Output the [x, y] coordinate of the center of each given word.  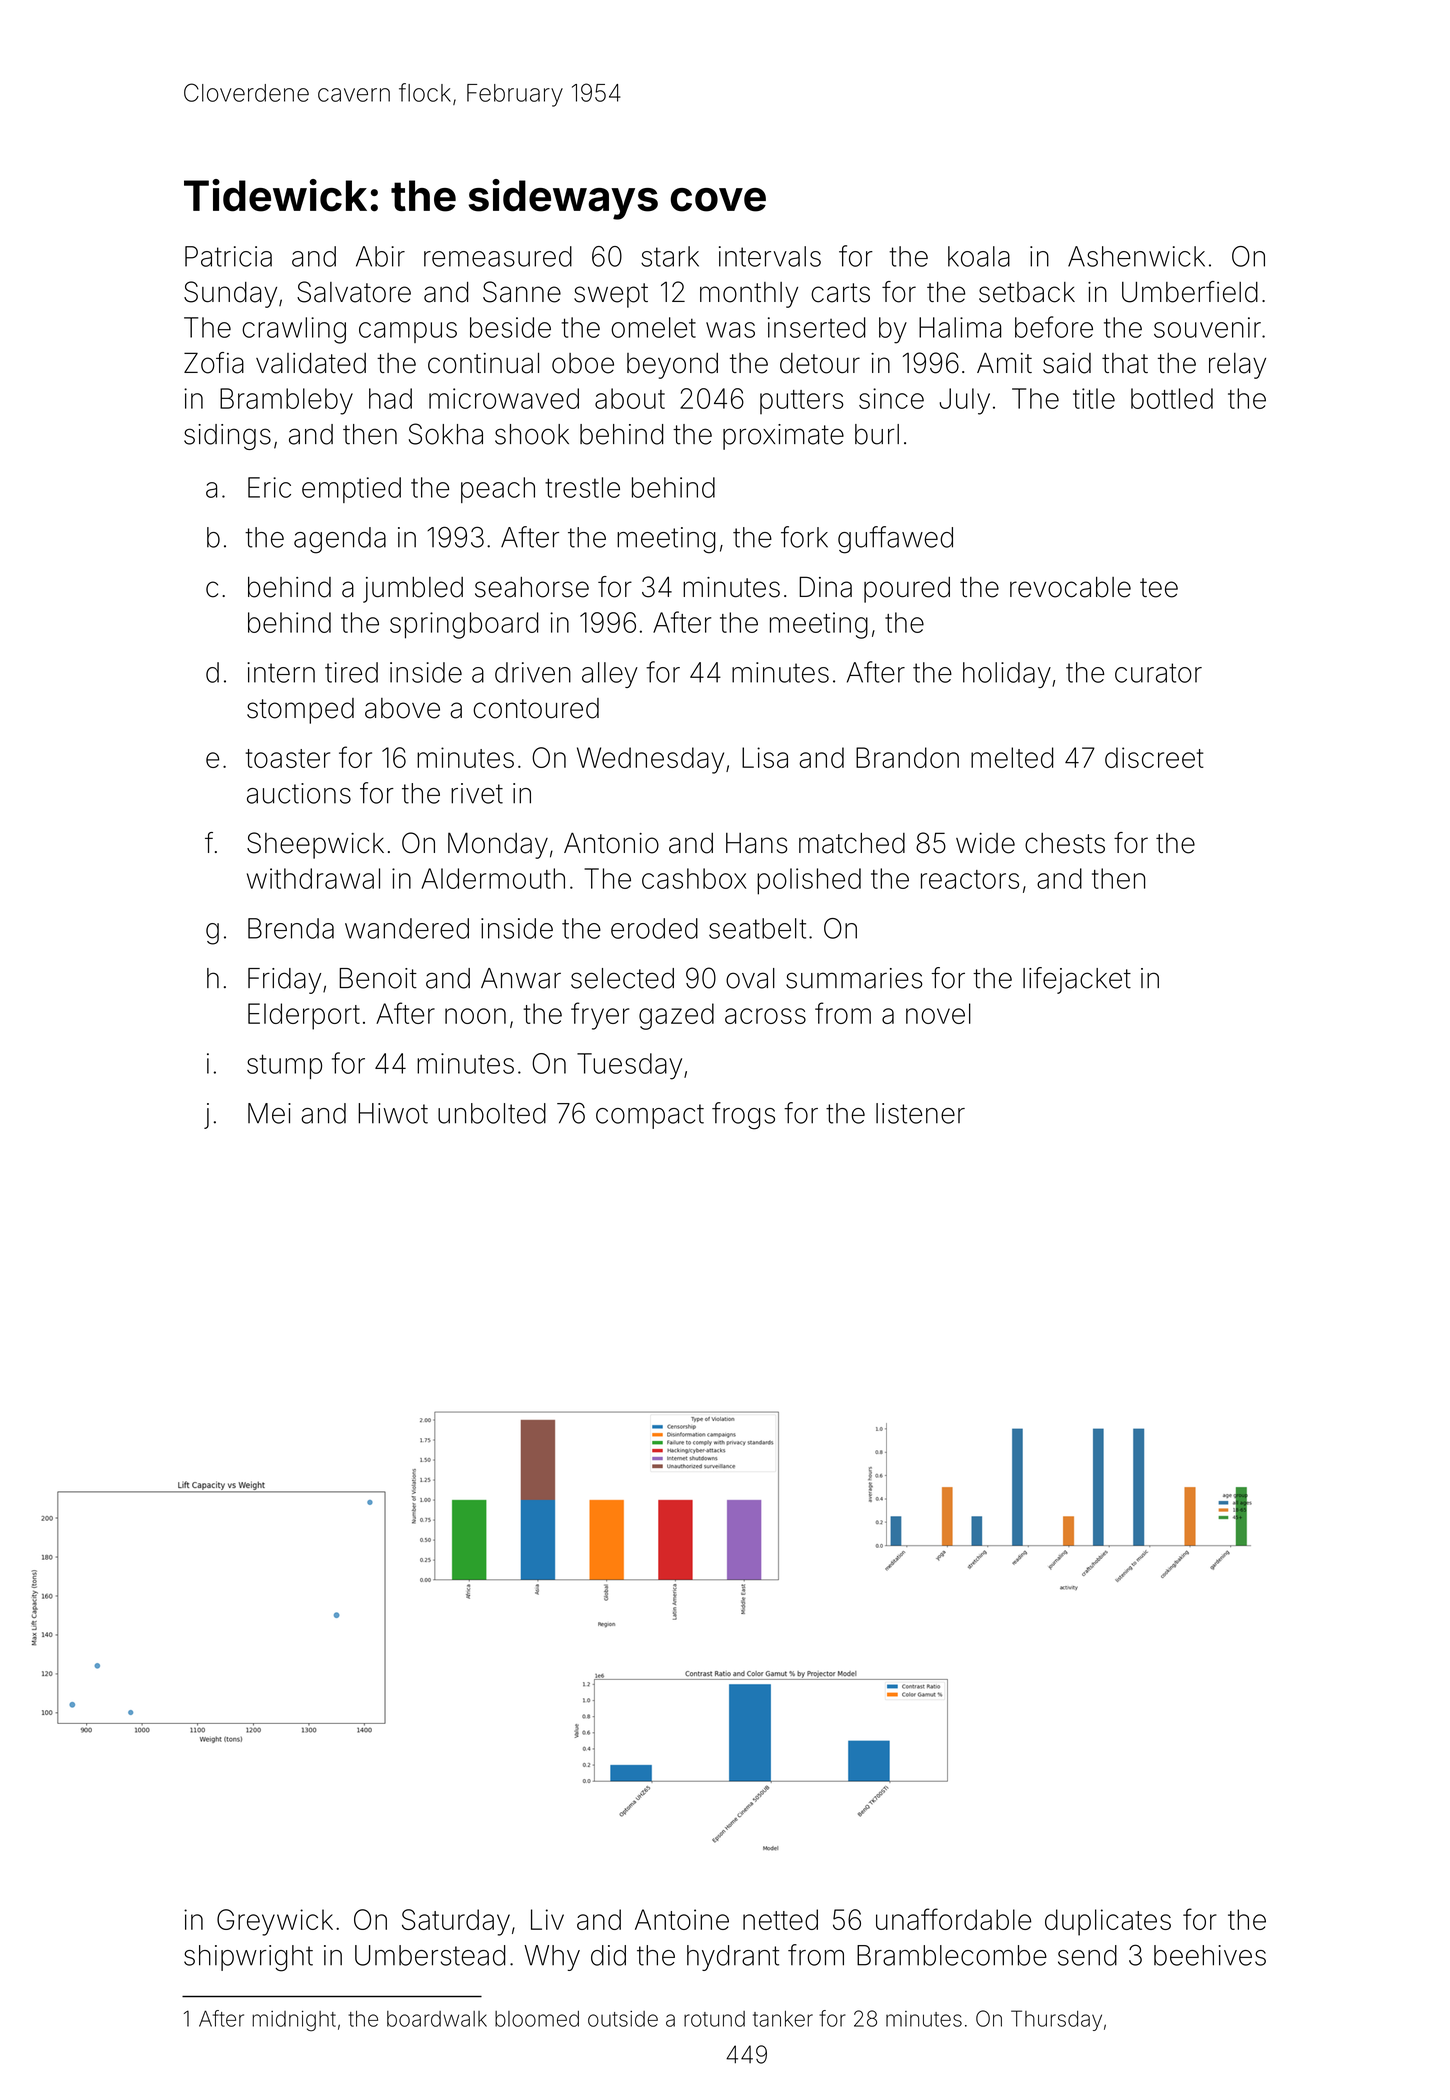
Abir [380, 256]
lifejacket [1077, 980]
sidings [227, 437]
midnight [294, 2021]
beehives [1210, 1955]
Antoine [682, 1919]
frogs [743, 1116]
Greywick [275, 1922]
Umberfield [1190, 292]
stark [670, 256]
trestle [582, 487]
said [1067, 363]
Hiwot [393, 1113]
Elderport [304, 1016]
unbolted [492, 1113]
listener [920, 1113]
